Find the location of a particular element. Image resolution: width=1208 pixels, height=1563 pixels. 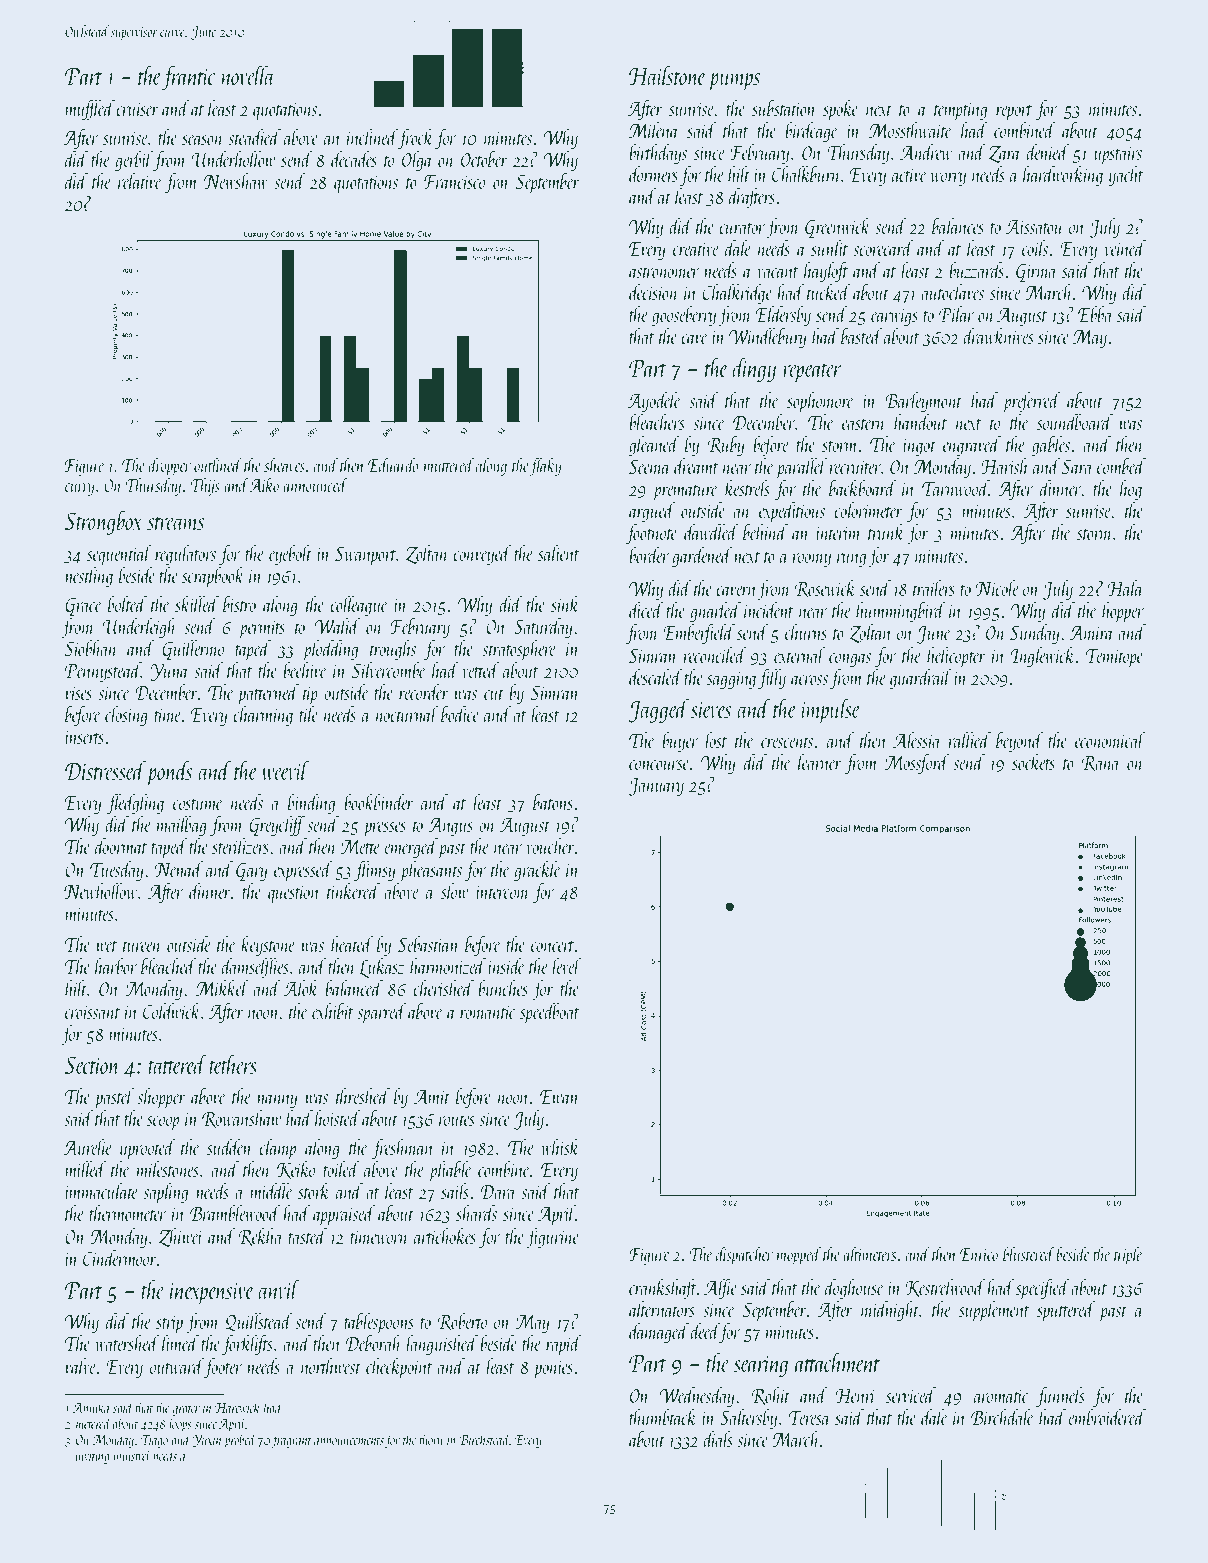

Sebastian is located at coordinates (428, 944).
